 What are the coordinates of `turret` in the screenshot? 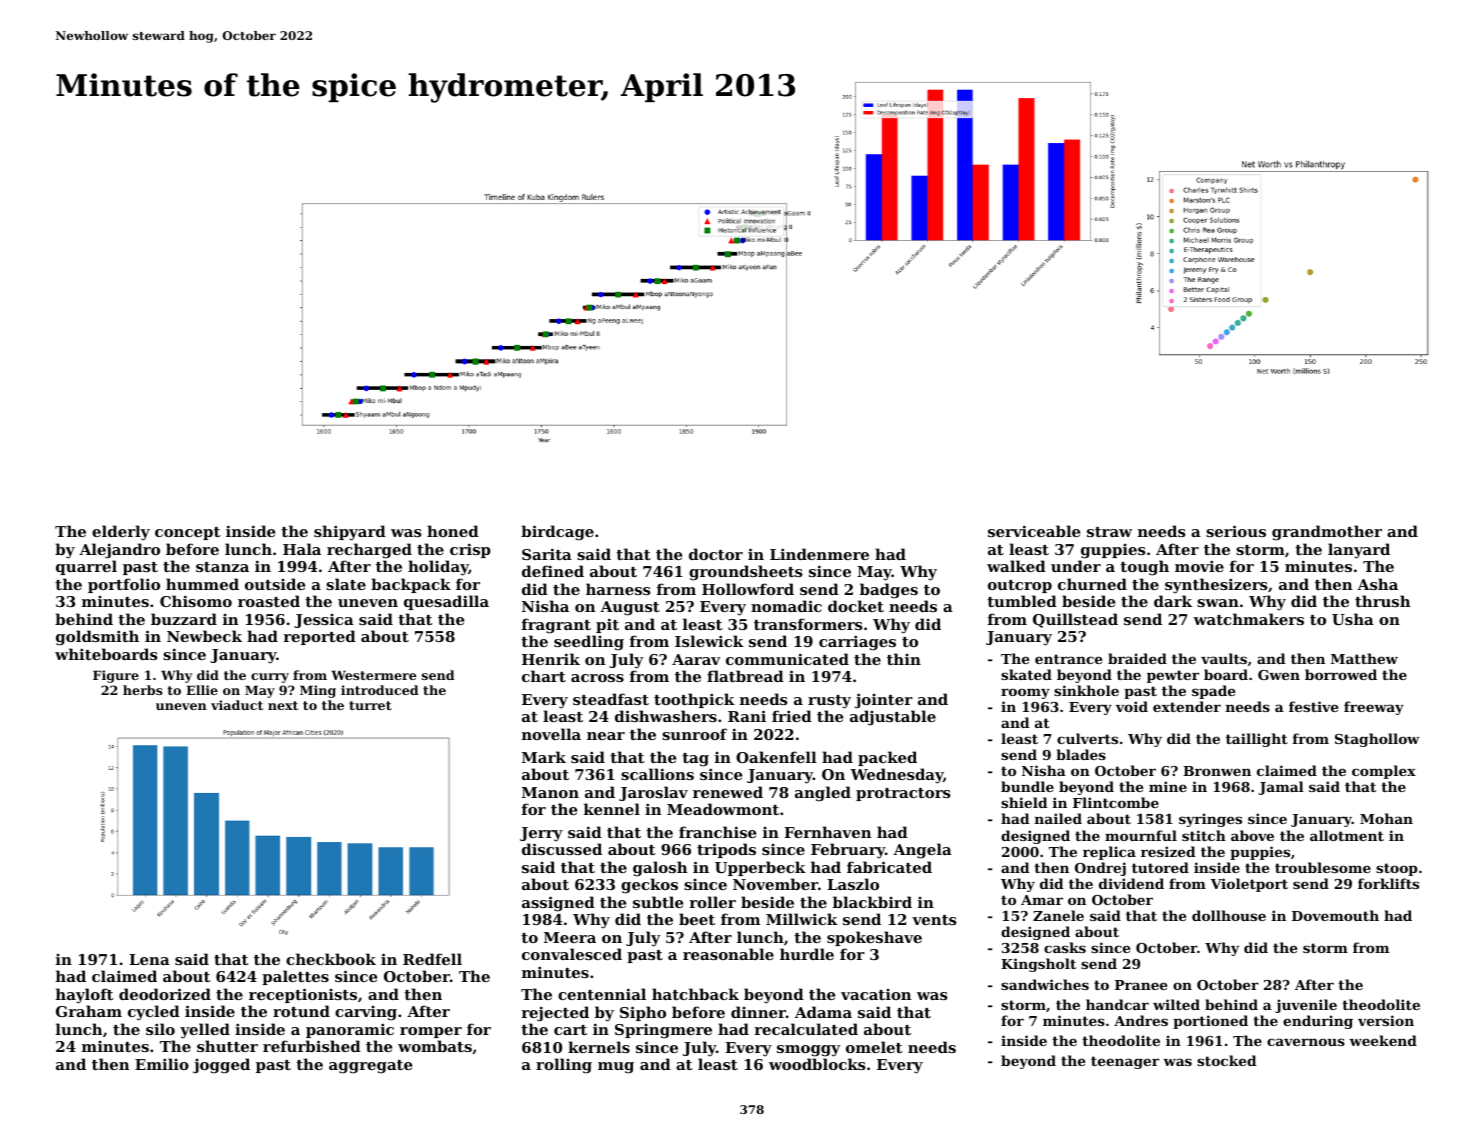 It's located at (370, 705).
